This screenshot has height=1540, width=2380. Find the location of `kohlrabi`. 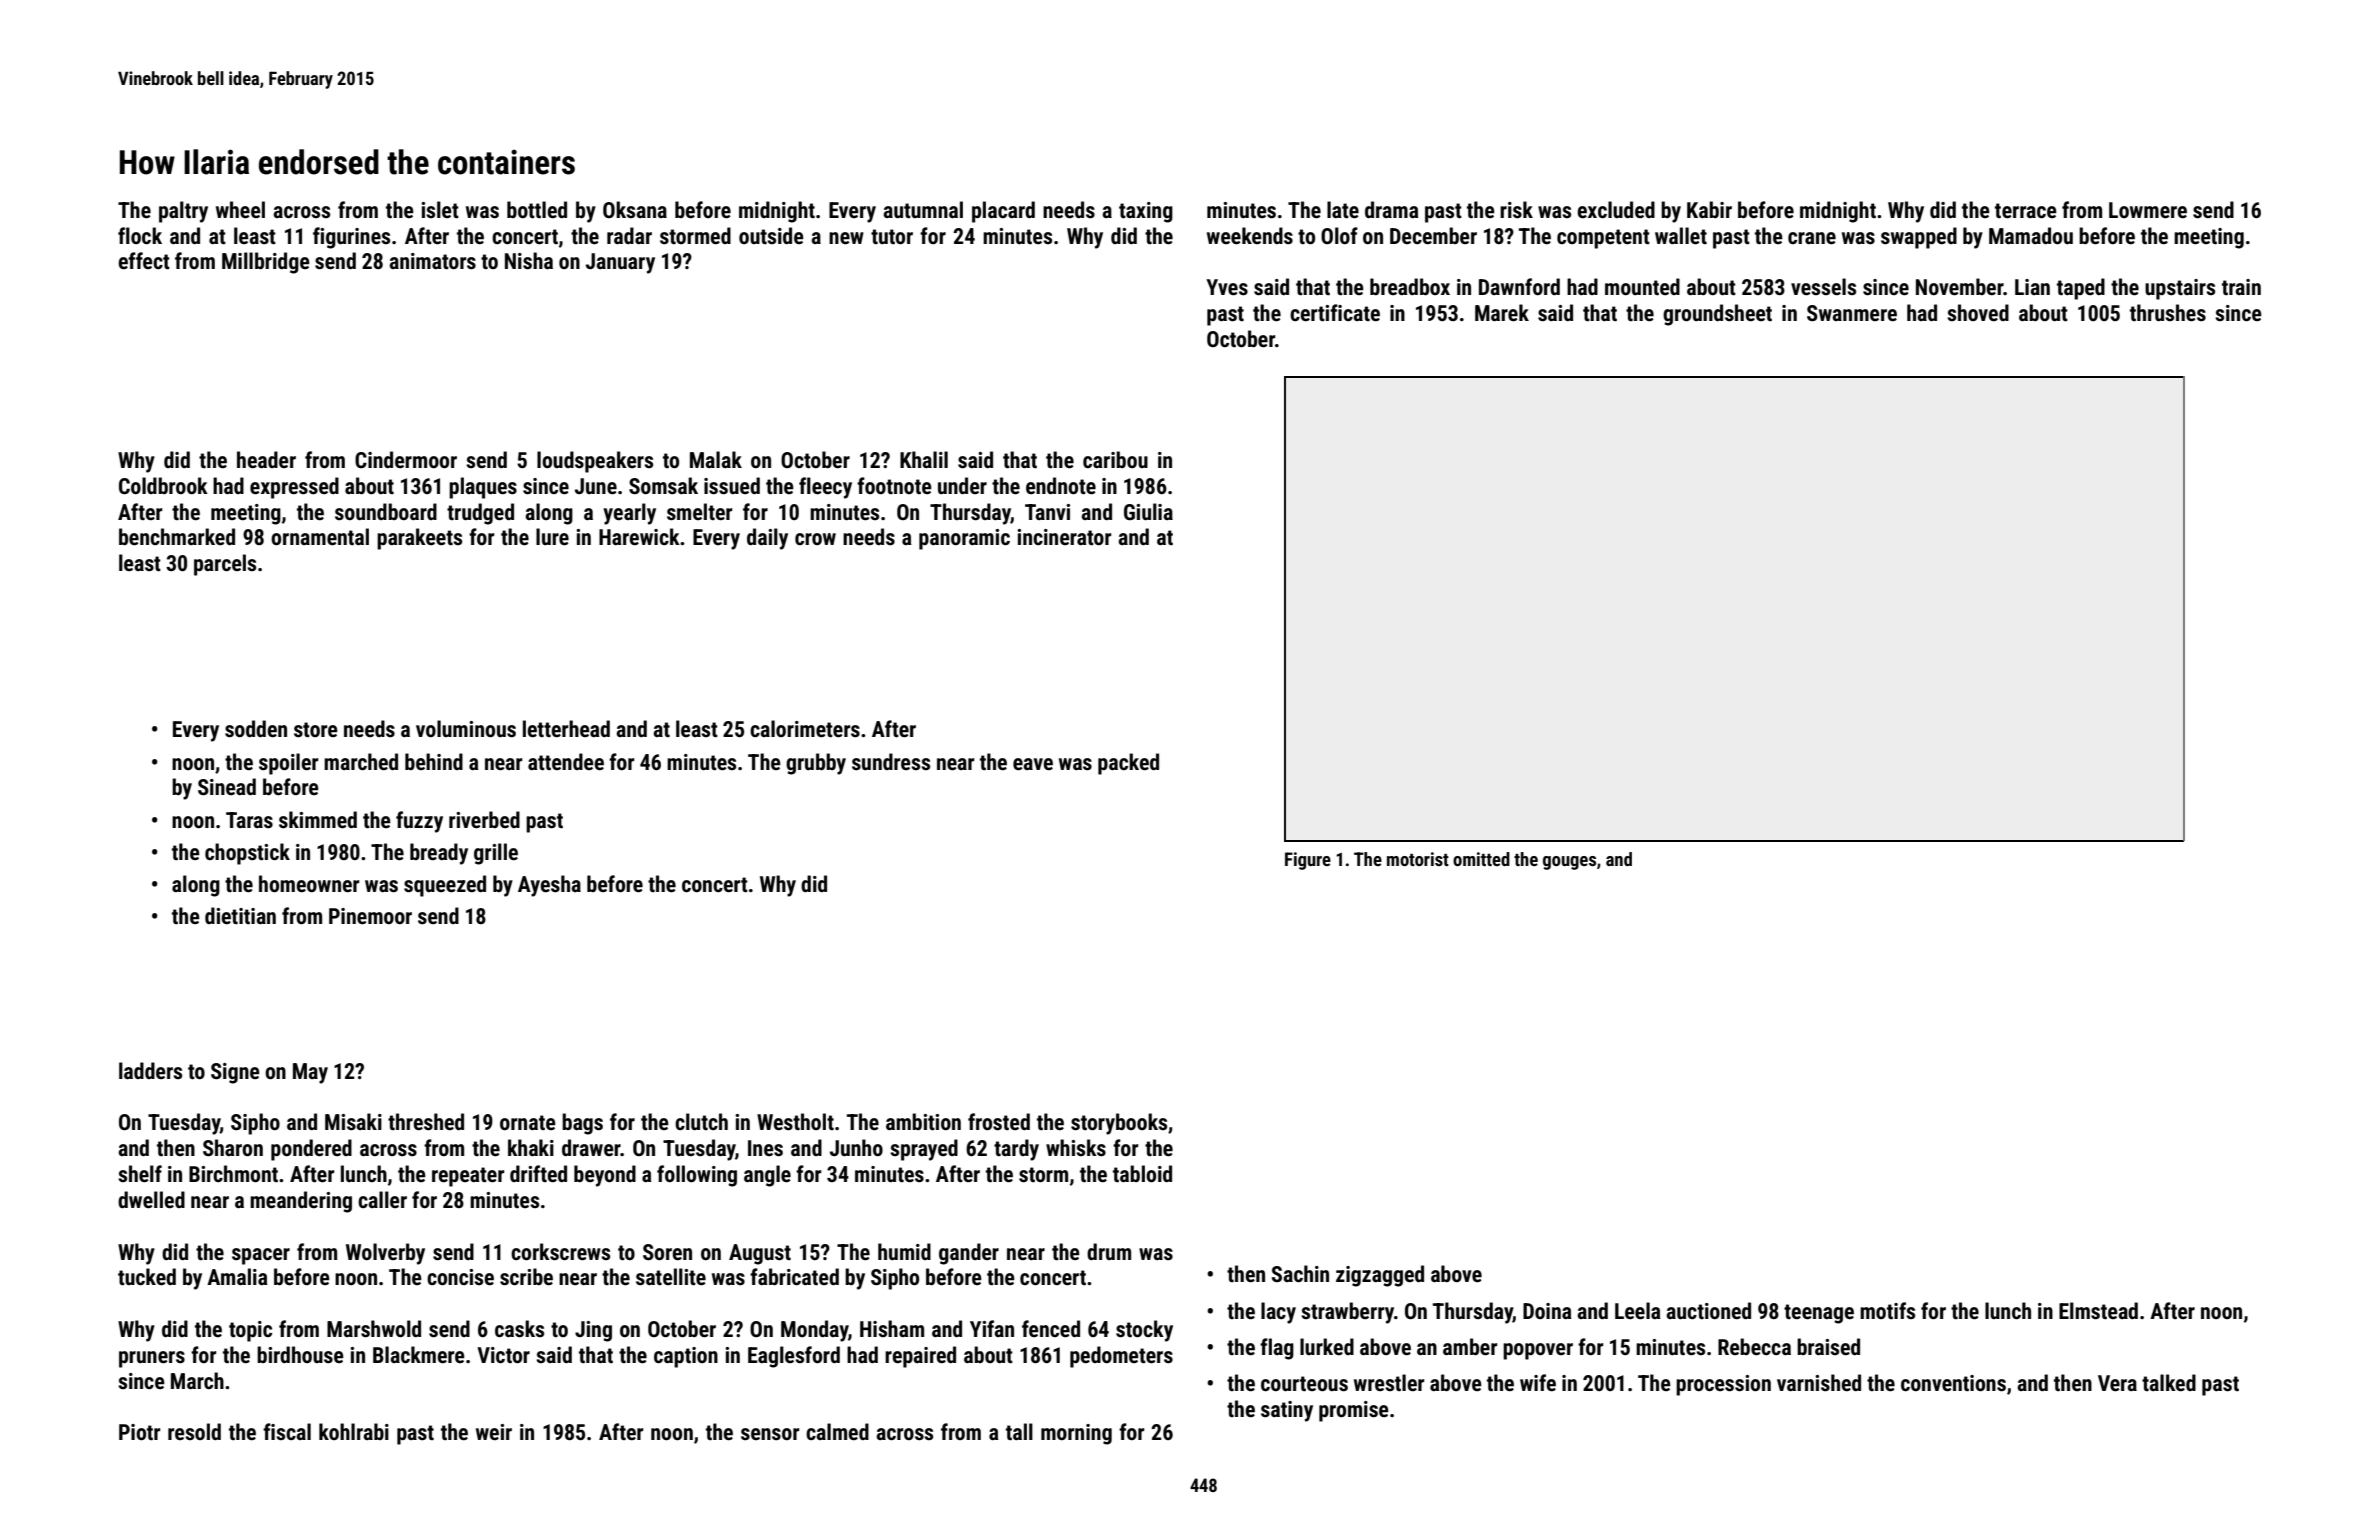

kohlrabi is located at coordinates (354, 1431).
